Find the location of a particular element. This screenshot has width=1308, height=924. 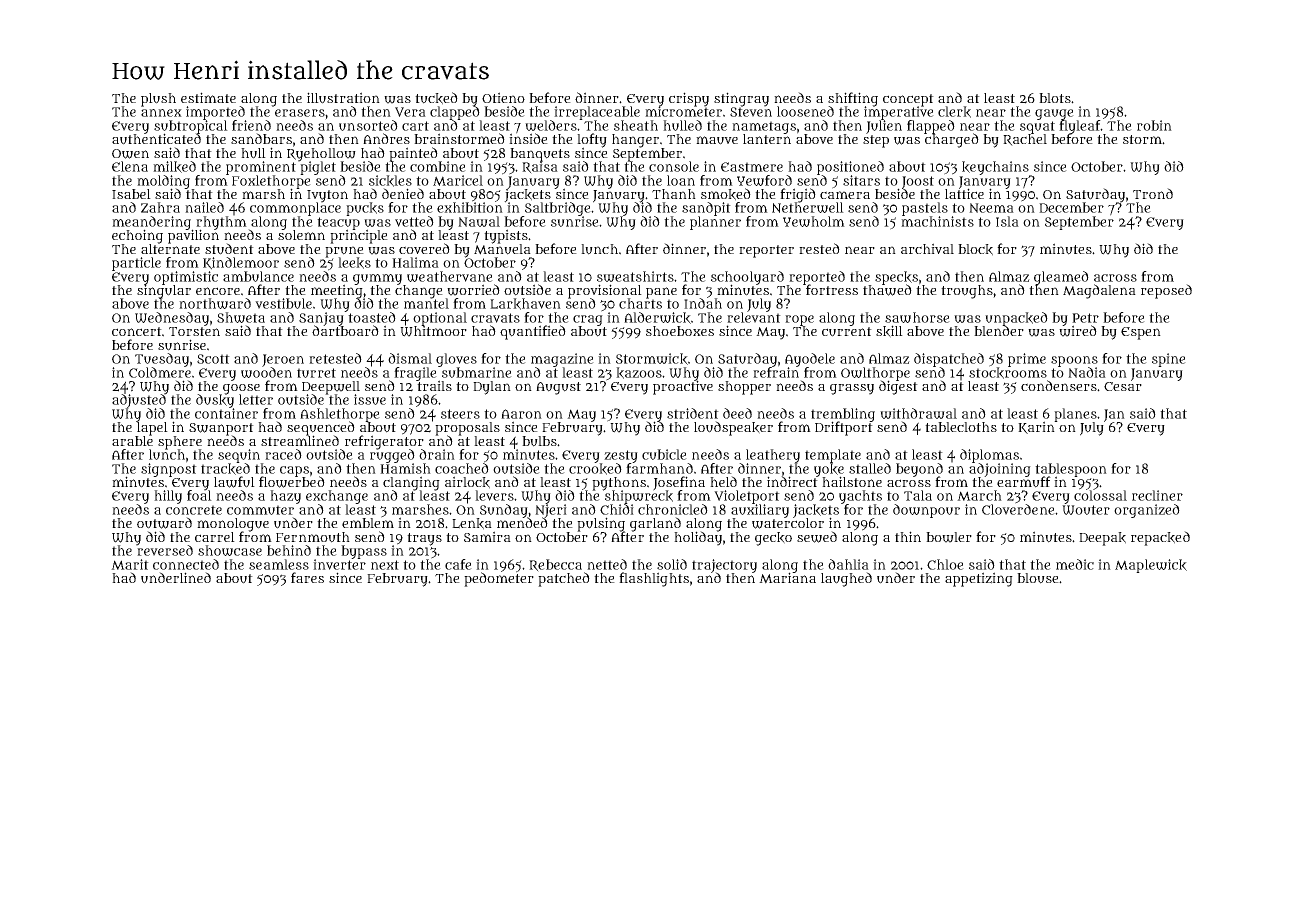

particle is located at coordinates (136, 264).
